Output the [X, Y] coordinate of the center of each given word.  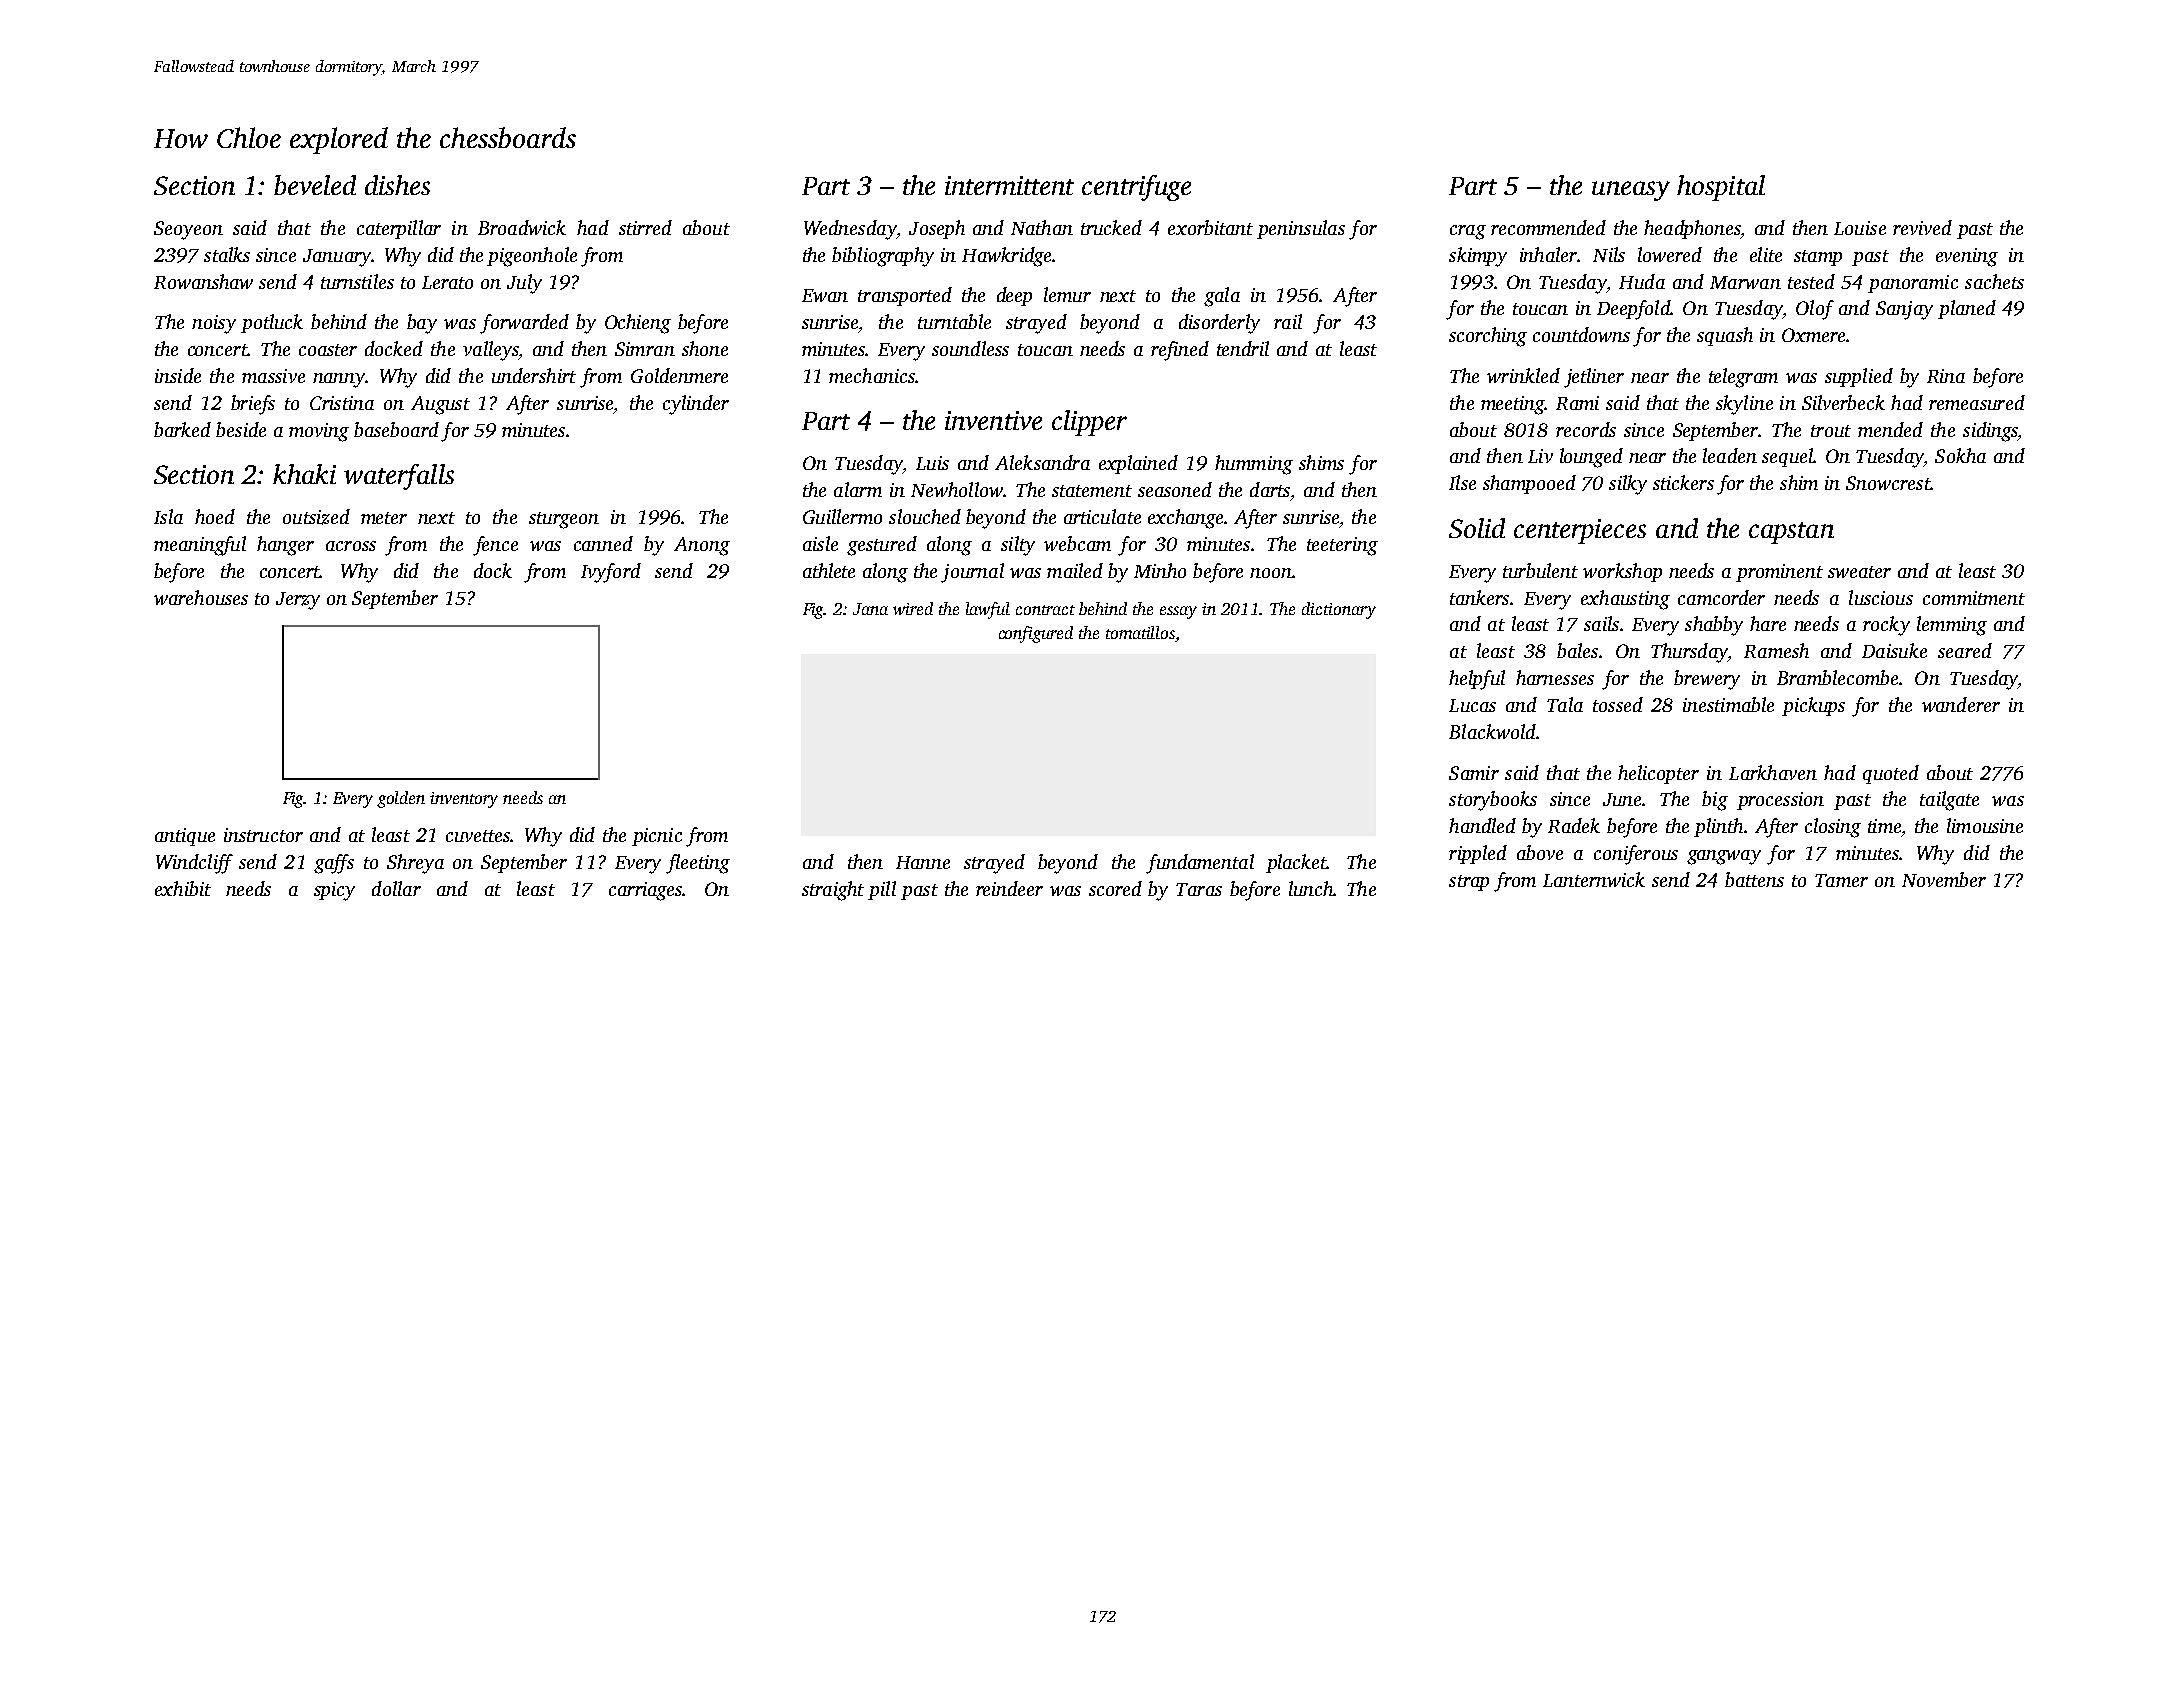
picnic [657, 837]
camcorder [1721, 597]
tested [1811, 281]
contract [1045, 610]
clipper [1089, 423]
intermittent [1009, 185]
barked [182, 429]
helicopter [1658, 774]
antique [185, 837]
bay [422, 324]
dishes [397, 185]
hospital [1721, 188]
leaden [1730, 455]
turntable [954, 321]
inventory [464, 800]
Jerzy [298, 601]
